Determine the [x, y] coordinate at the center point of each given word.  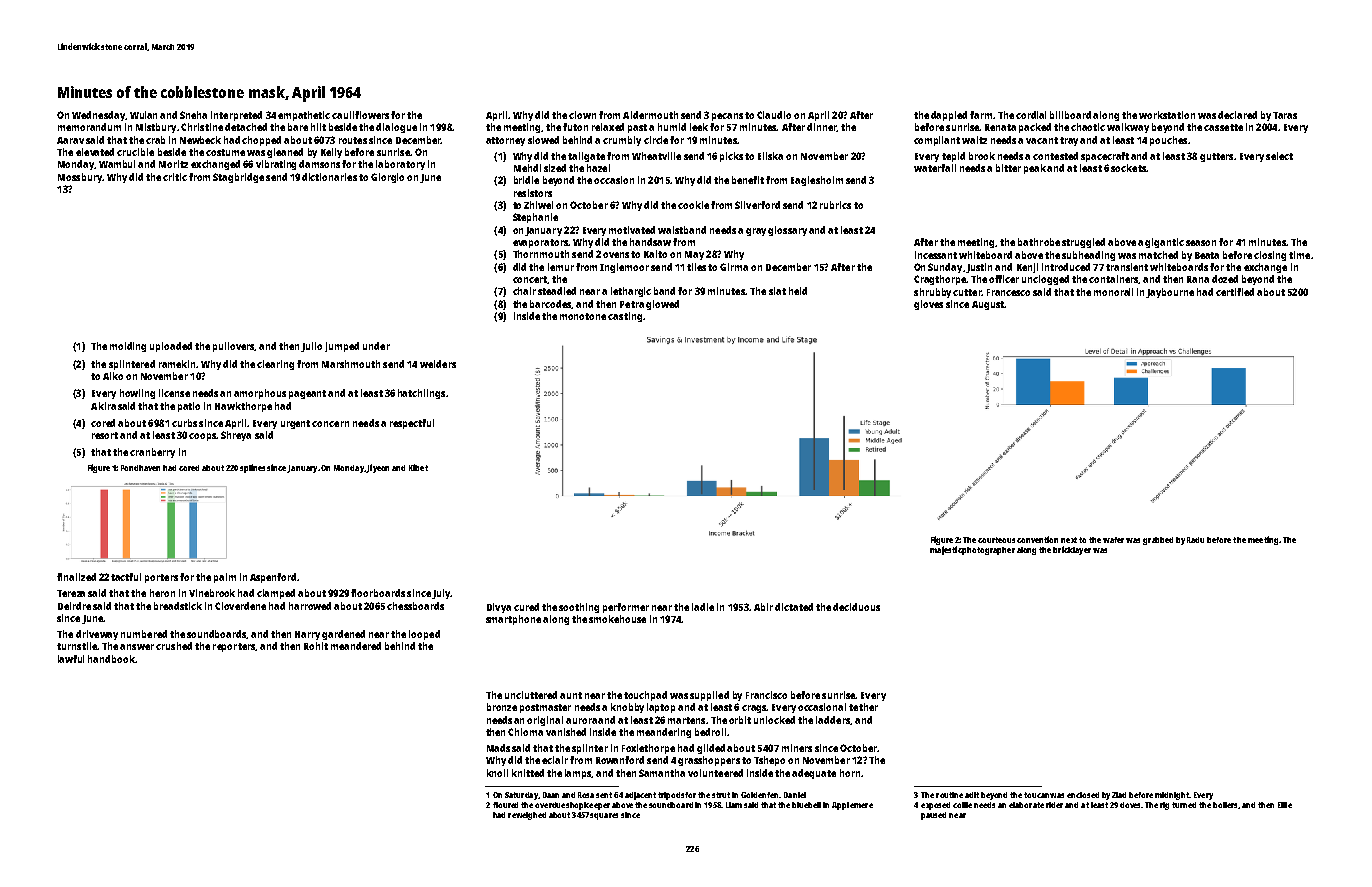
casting [625, 317]
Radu [1195, 540]
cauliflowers [360, 115]
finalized [76, 577]
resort [105, 435]
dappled [949, 116]
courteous [996, 540]
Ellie [1285, 805]
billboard [1070, 115]
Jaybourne [1170, 293]
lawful [71, 659]
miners [797, 748]
